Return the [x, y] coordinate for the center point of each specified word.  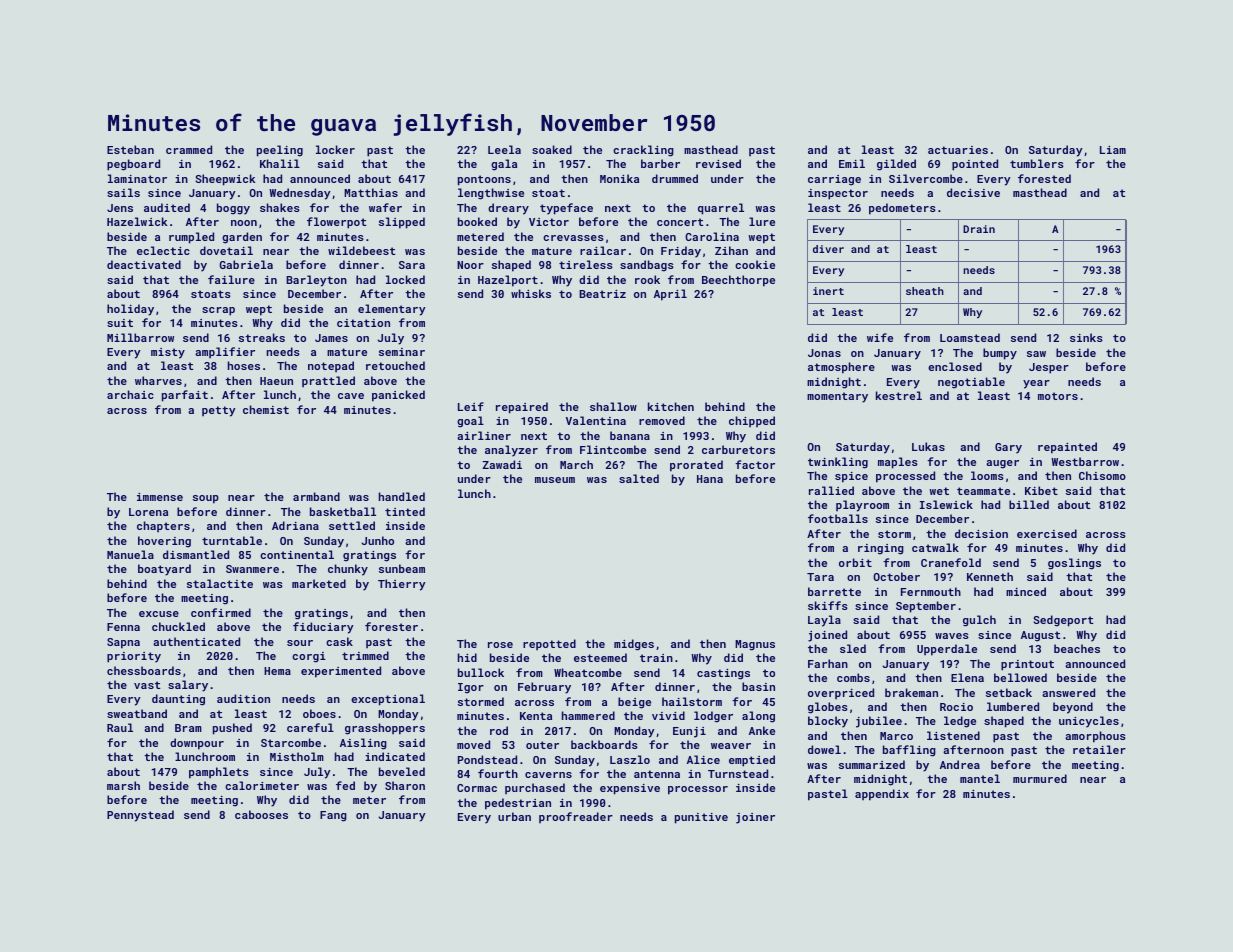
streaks [262, 337]
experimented [341, 672]
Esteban [130, 149]
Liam [1113, 150]
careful [310, 727]
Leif [471, 406]
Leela [504, 149]
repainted [1067, 448]
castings [723, 674]
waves [952, 636]
